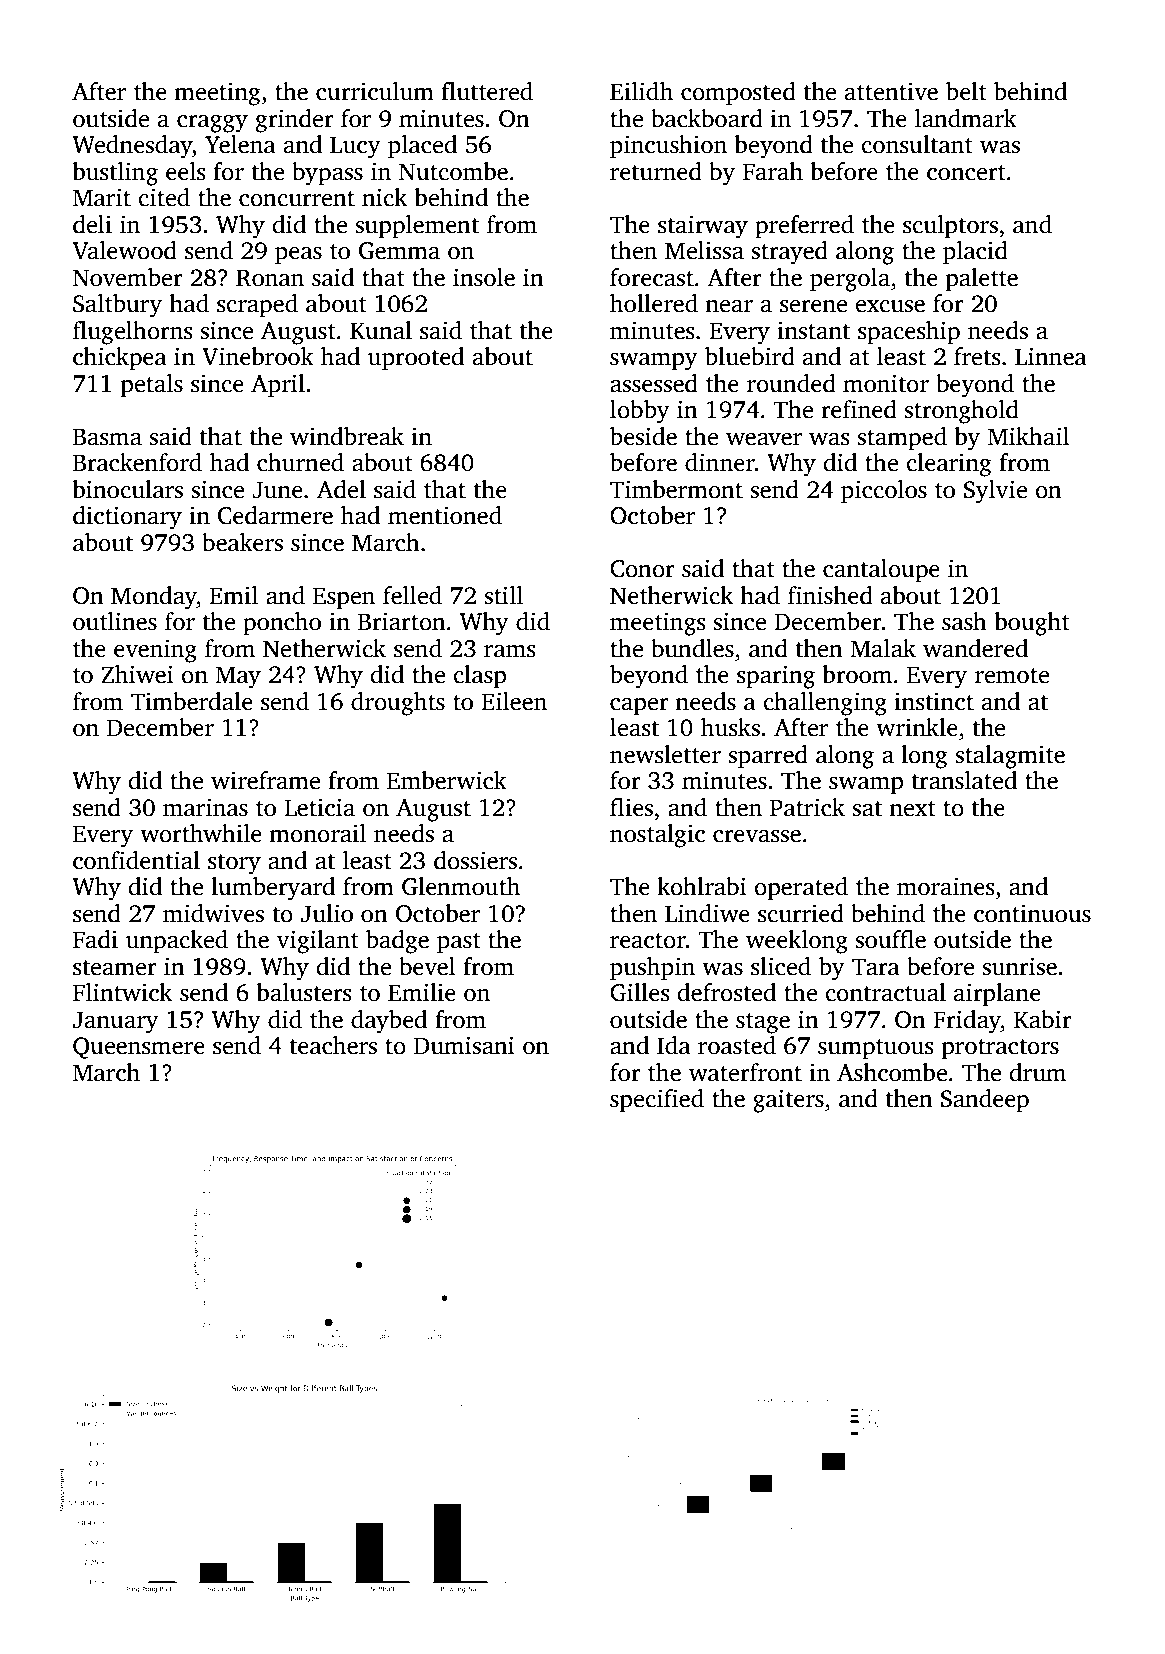 The image size is (1165, 1654). What do you see at coordinates (115, 174) in the screenshot?
I see `bustling` at bounding box center [115, 174].
